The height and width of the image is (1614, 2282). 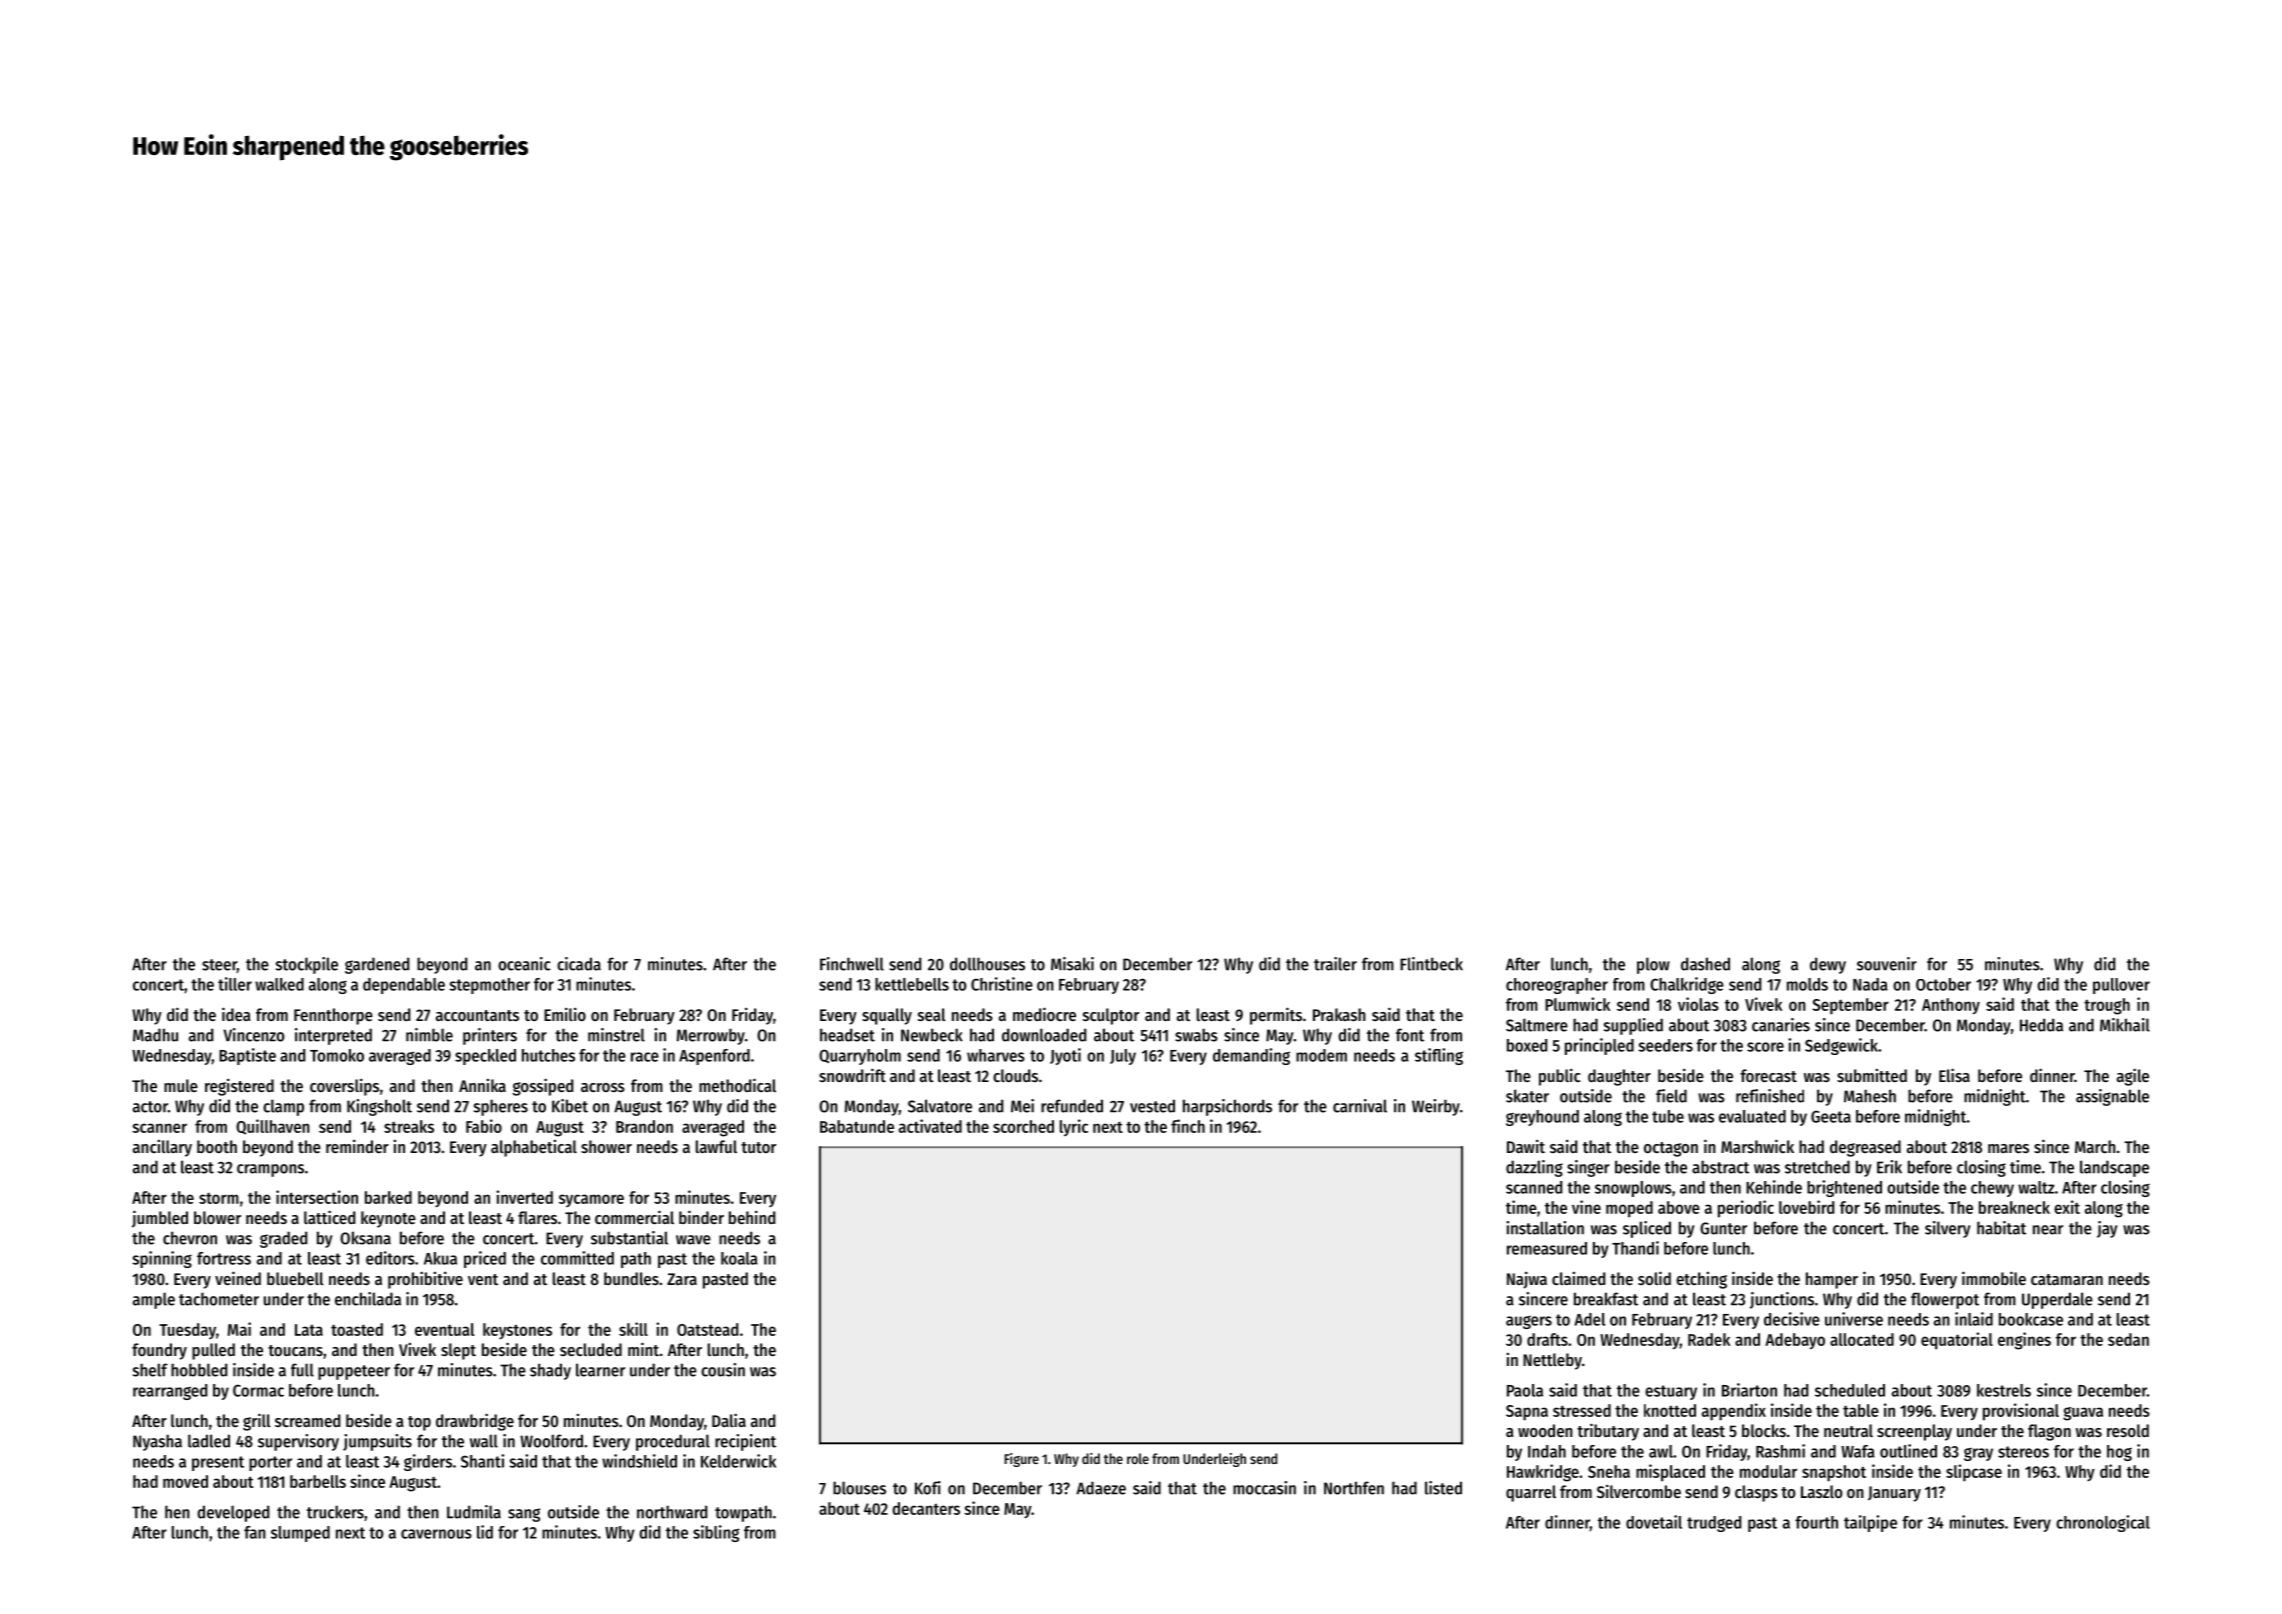 I want to click on tailpipe, so click(x=1870, y=1523).
